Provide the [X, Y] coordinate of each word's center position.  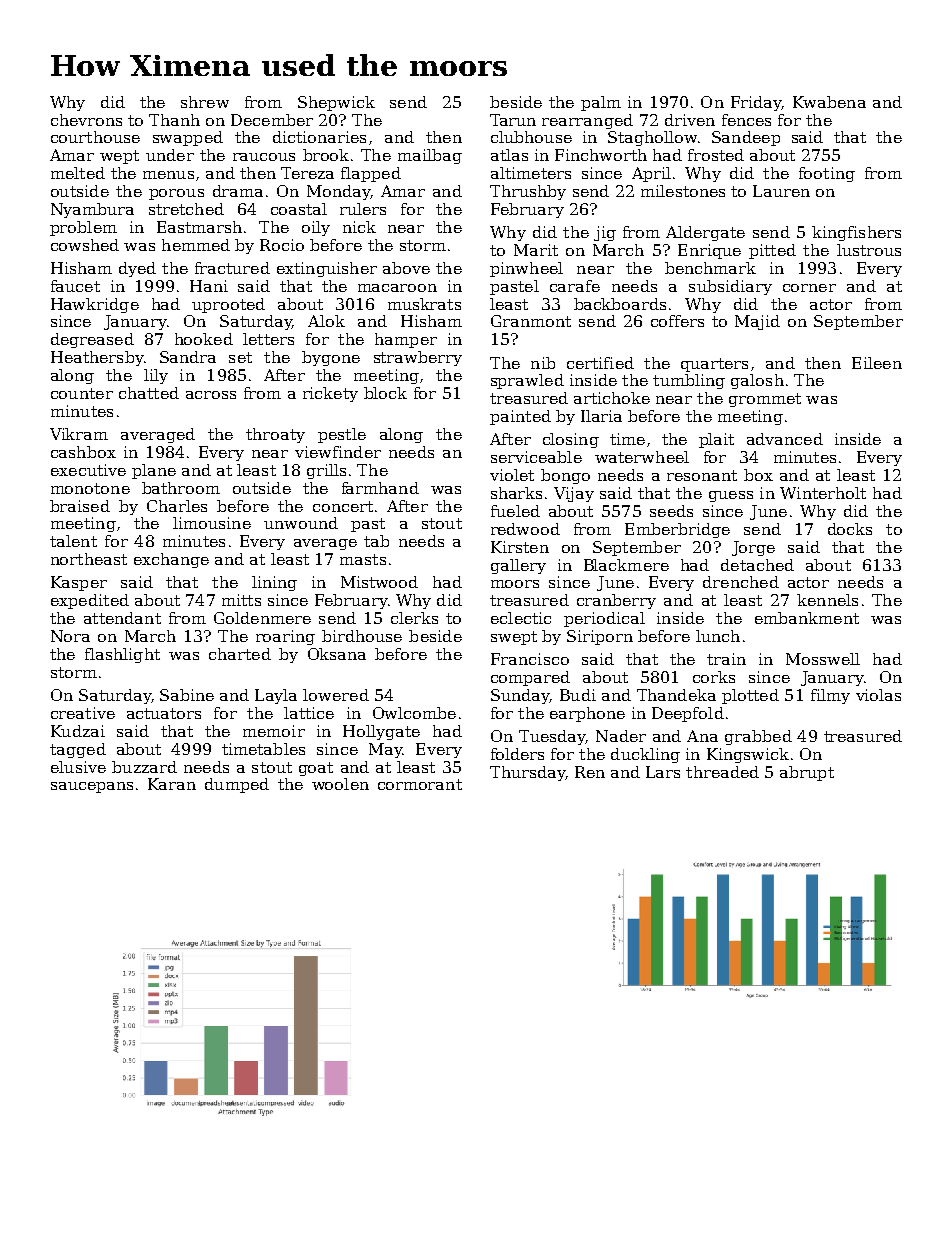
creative [83, 713]
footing [827, 174]
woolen [340, 784]
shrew [205, 102]
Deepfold [688, 714]
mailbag [430, 156]
